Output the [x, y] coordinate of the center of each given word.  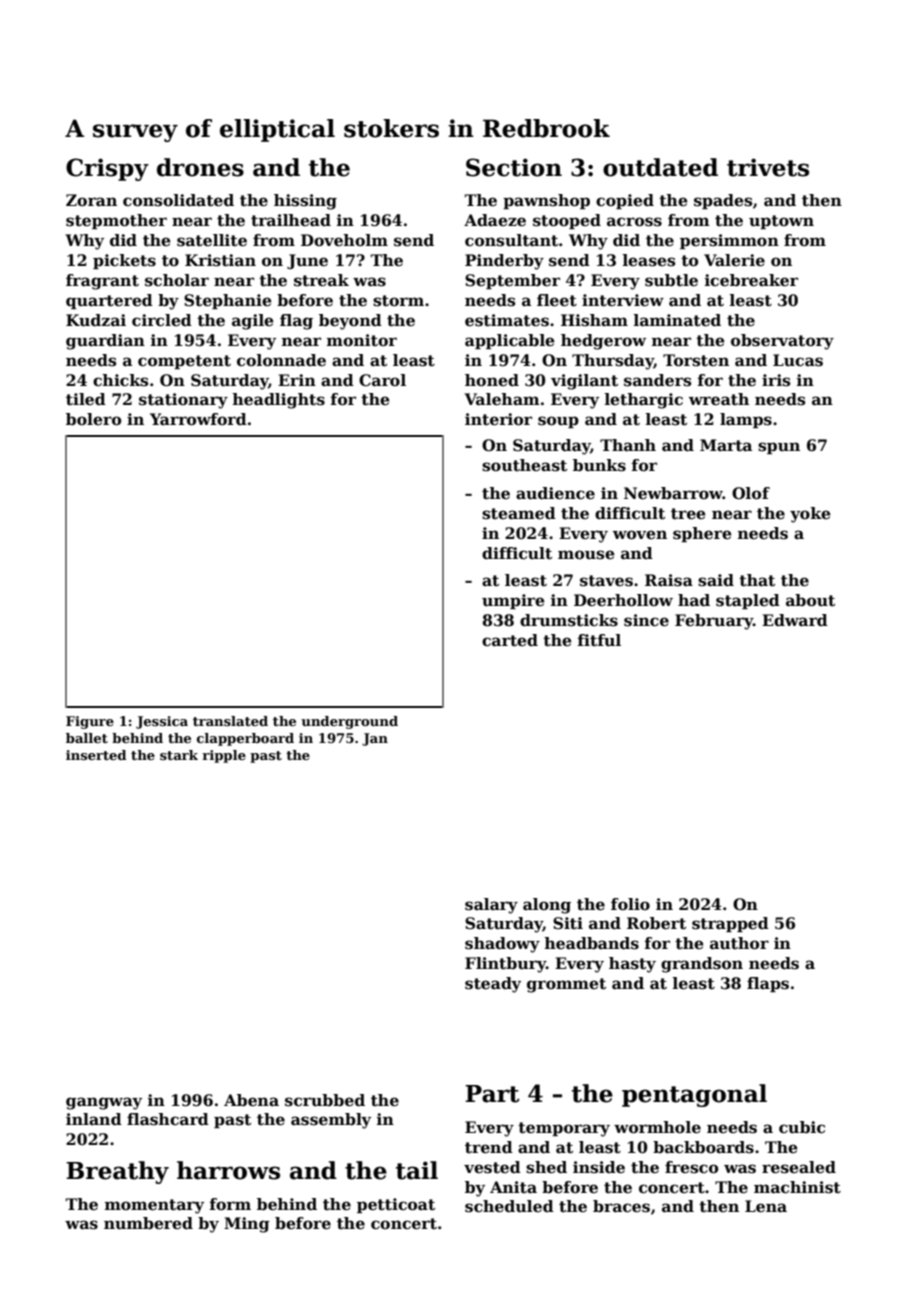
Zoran [91, 200]
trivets [768, 167]
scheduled [509, 1206]
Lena [766, 1206]
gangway [104, 1103]
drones [200, 167]
